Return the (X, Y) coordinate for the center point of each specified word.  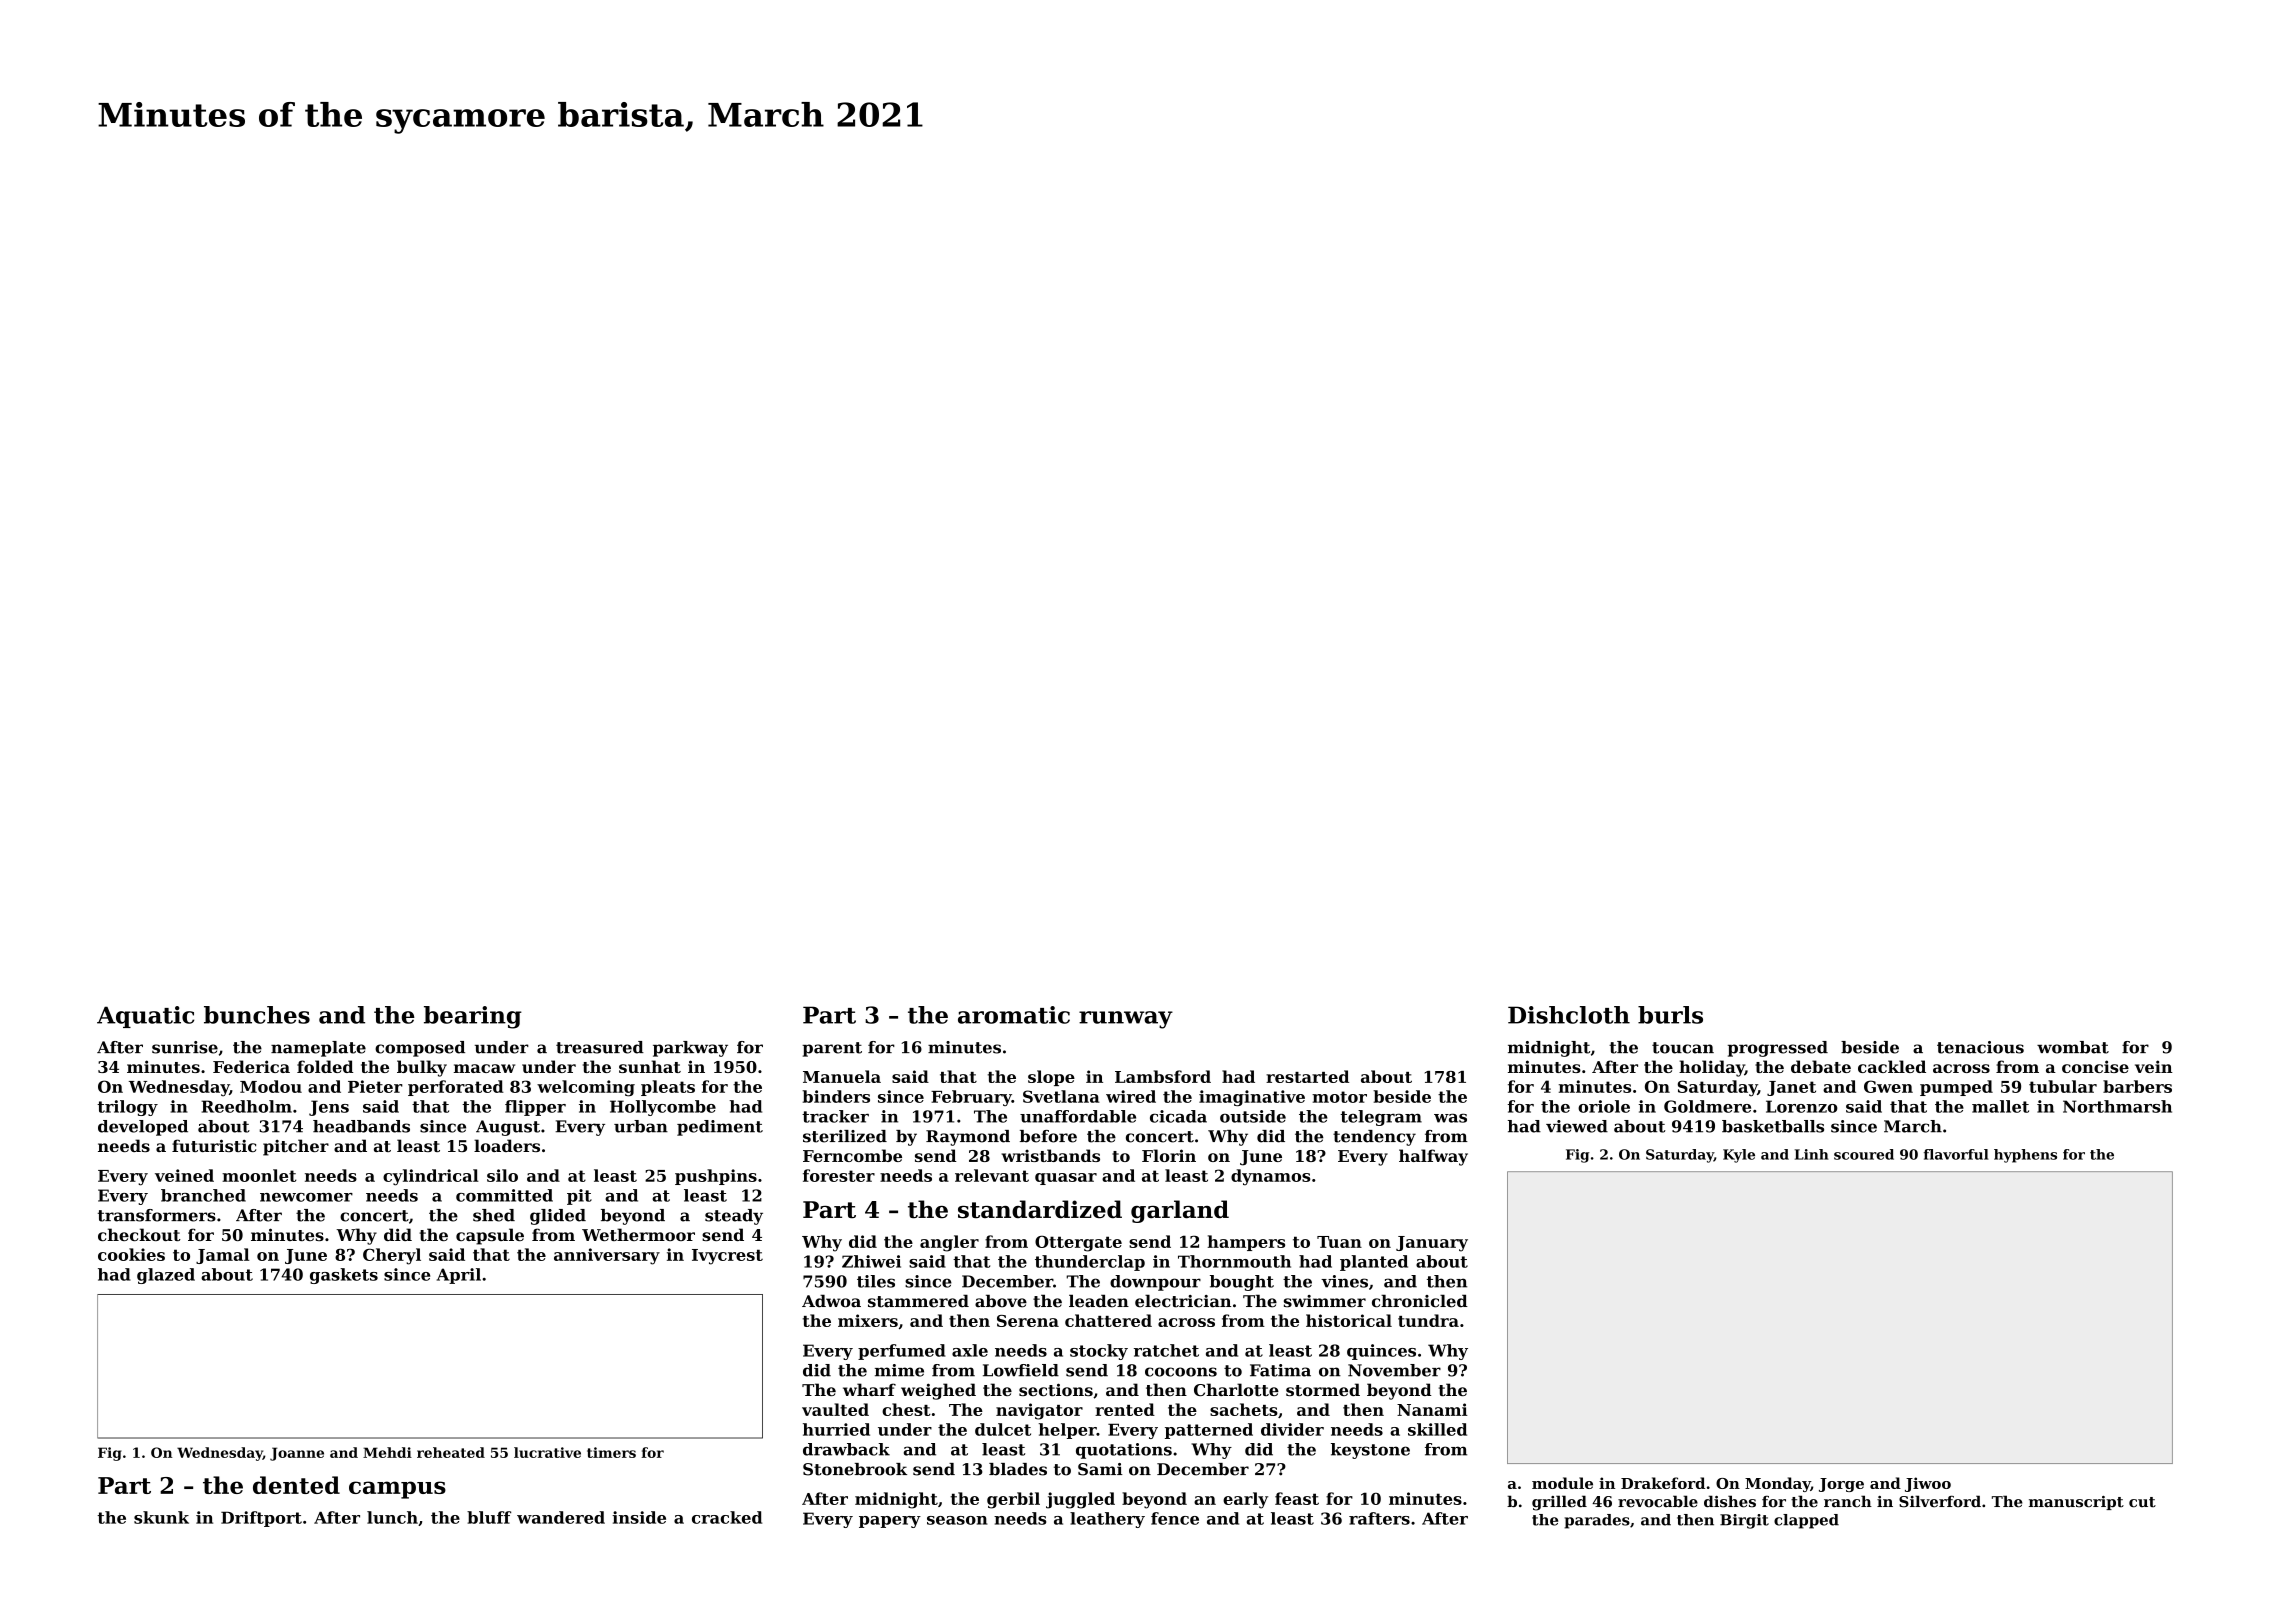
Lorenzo (1802, 1106)
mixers (868, 1320)
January (1432, 1244)
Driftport (261, 1519)
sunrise (185, 1047)
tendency (1374, 1138)
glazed (166, 1276)
